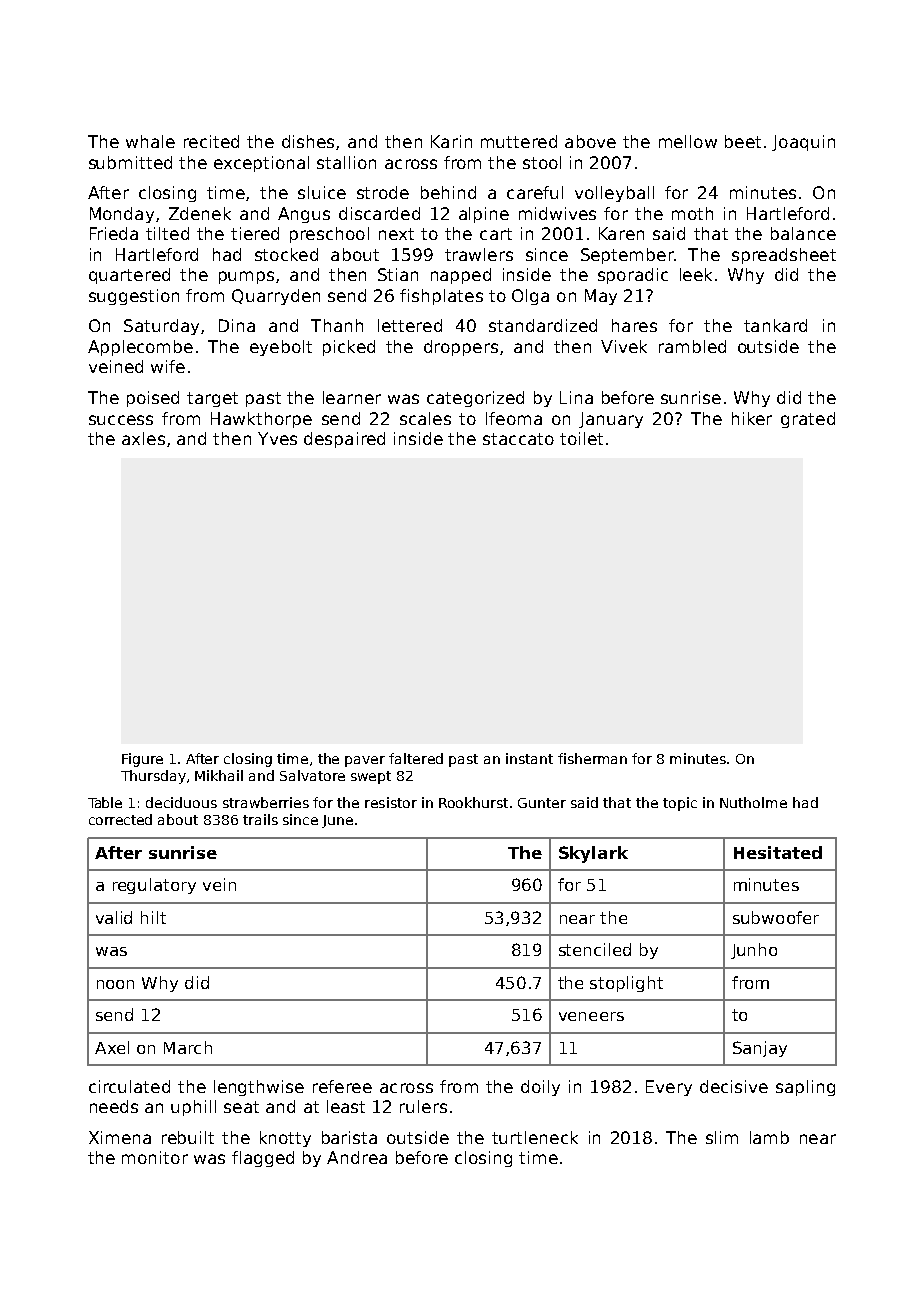 Image resolution: width=924 pixels, height=1311 pixels. Describe the element at coordinates (114, 917) in the screenshot. I see `valid` at that location.
